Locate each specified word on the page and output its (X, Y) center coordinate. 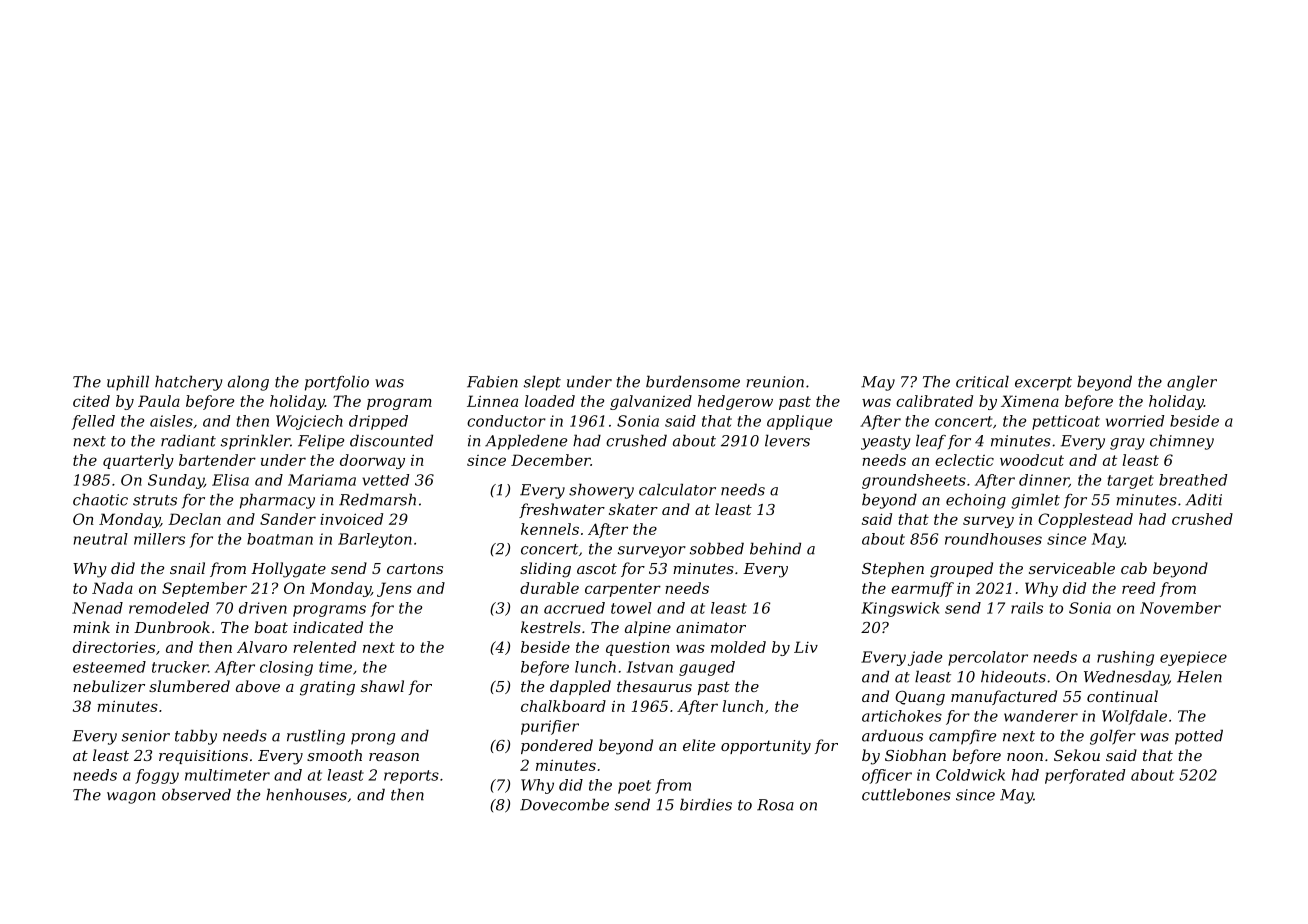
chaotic (100, 499)
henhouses (306, 794)
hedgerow (735, 402)
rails (1027, 608)
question (638, 649)
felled (93, 422)
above (258, 686)
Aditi (1203, 499)
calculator (677, 489)
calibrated (934, 401)
